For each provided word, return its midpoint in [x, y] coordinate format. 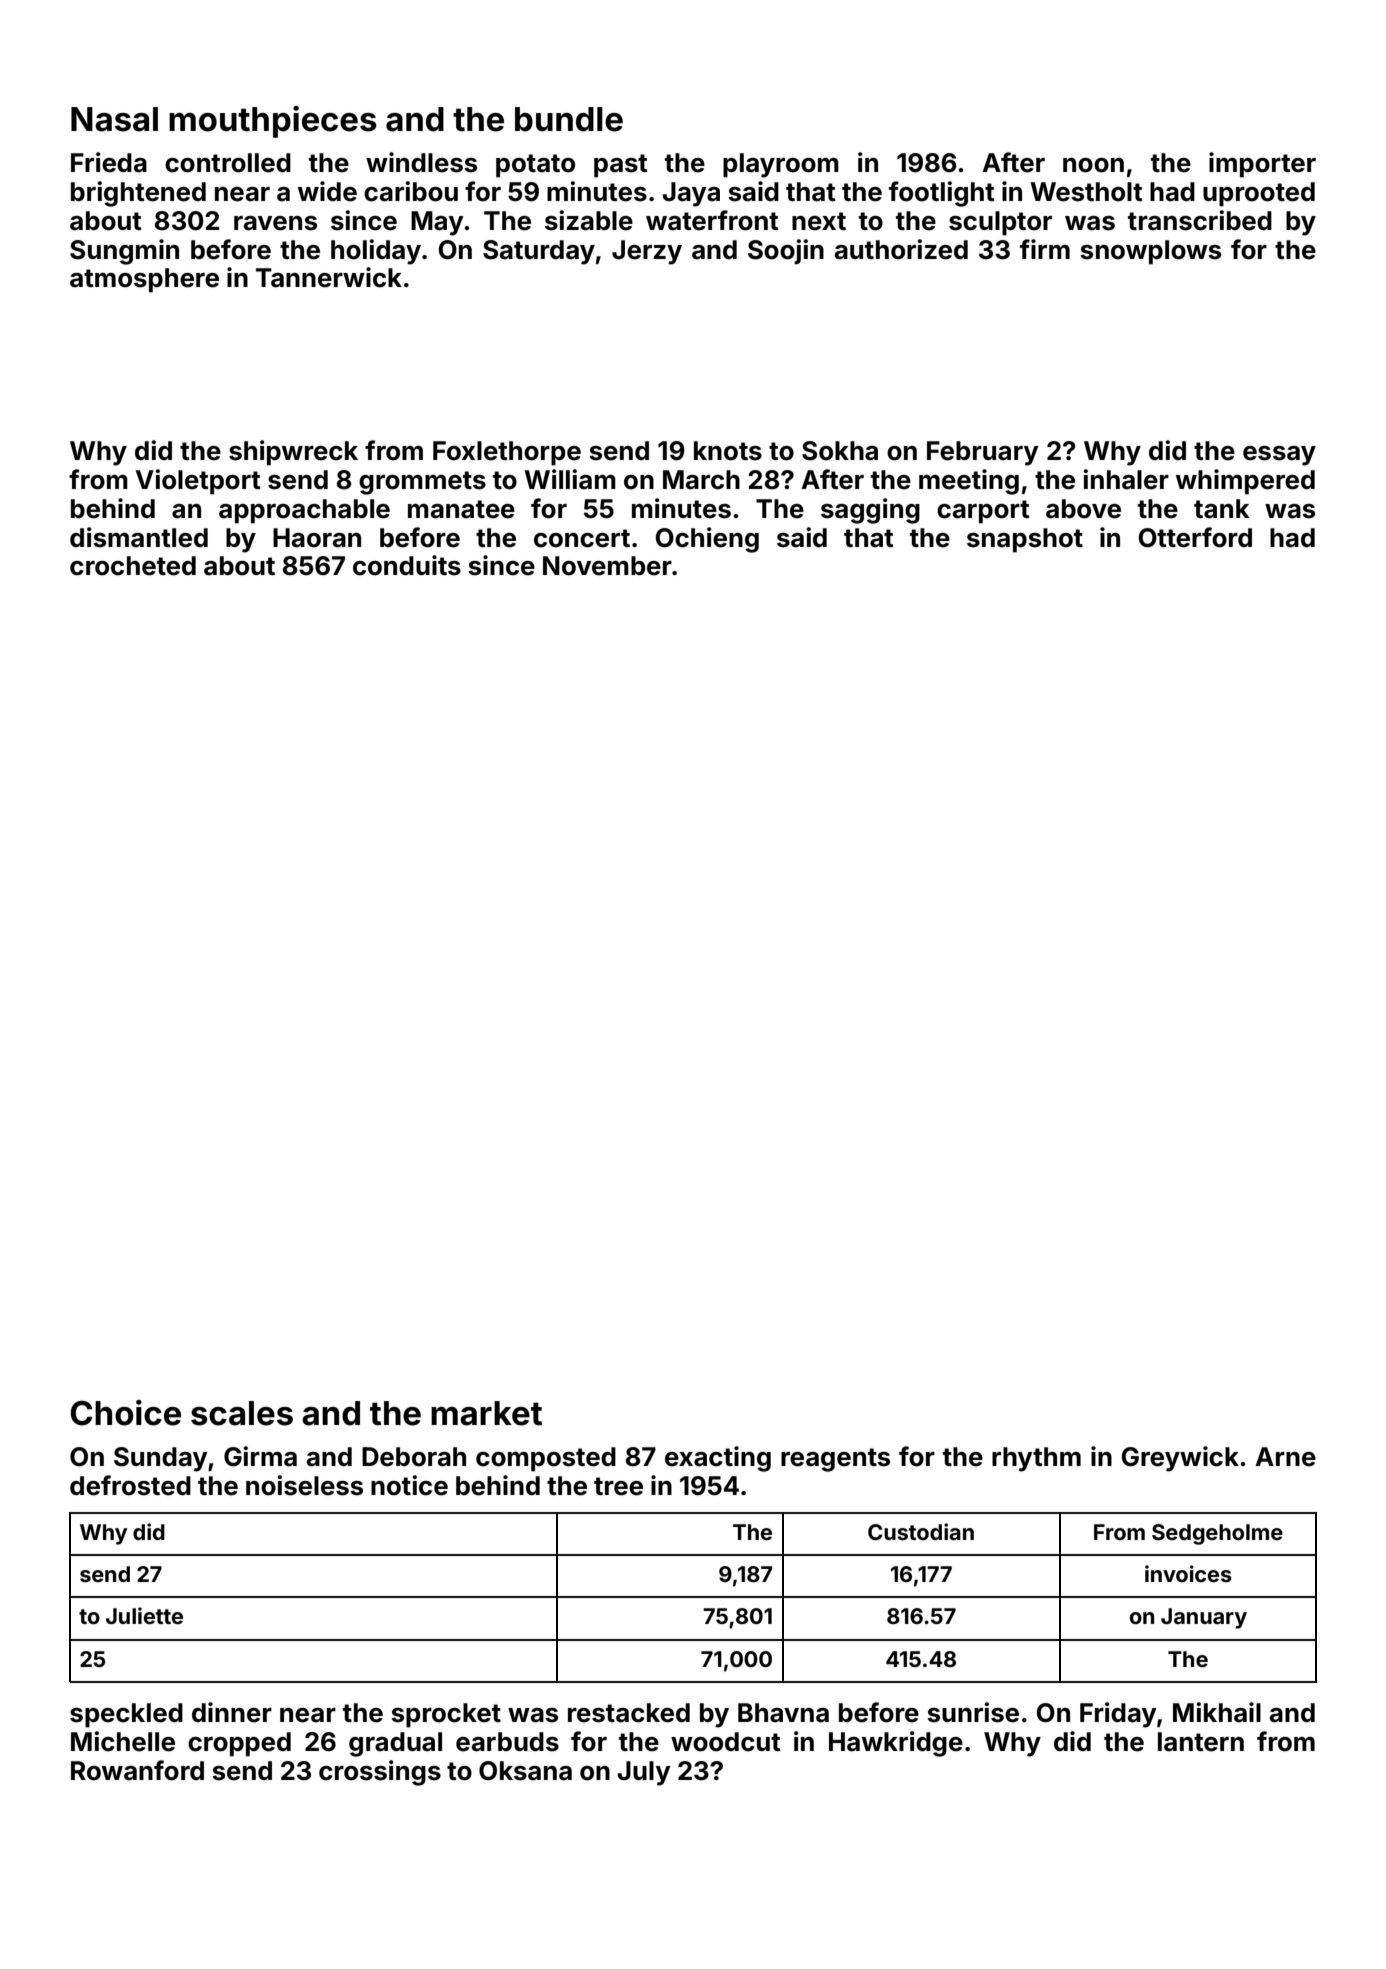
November [607, 566]
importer [1262, 165]
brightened [138, 194]
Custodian [921, 1531]
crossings [380, 1773]
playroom [781, 165]
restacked [629, 1713]
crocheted [133, 566]
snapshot [1025, 540]
